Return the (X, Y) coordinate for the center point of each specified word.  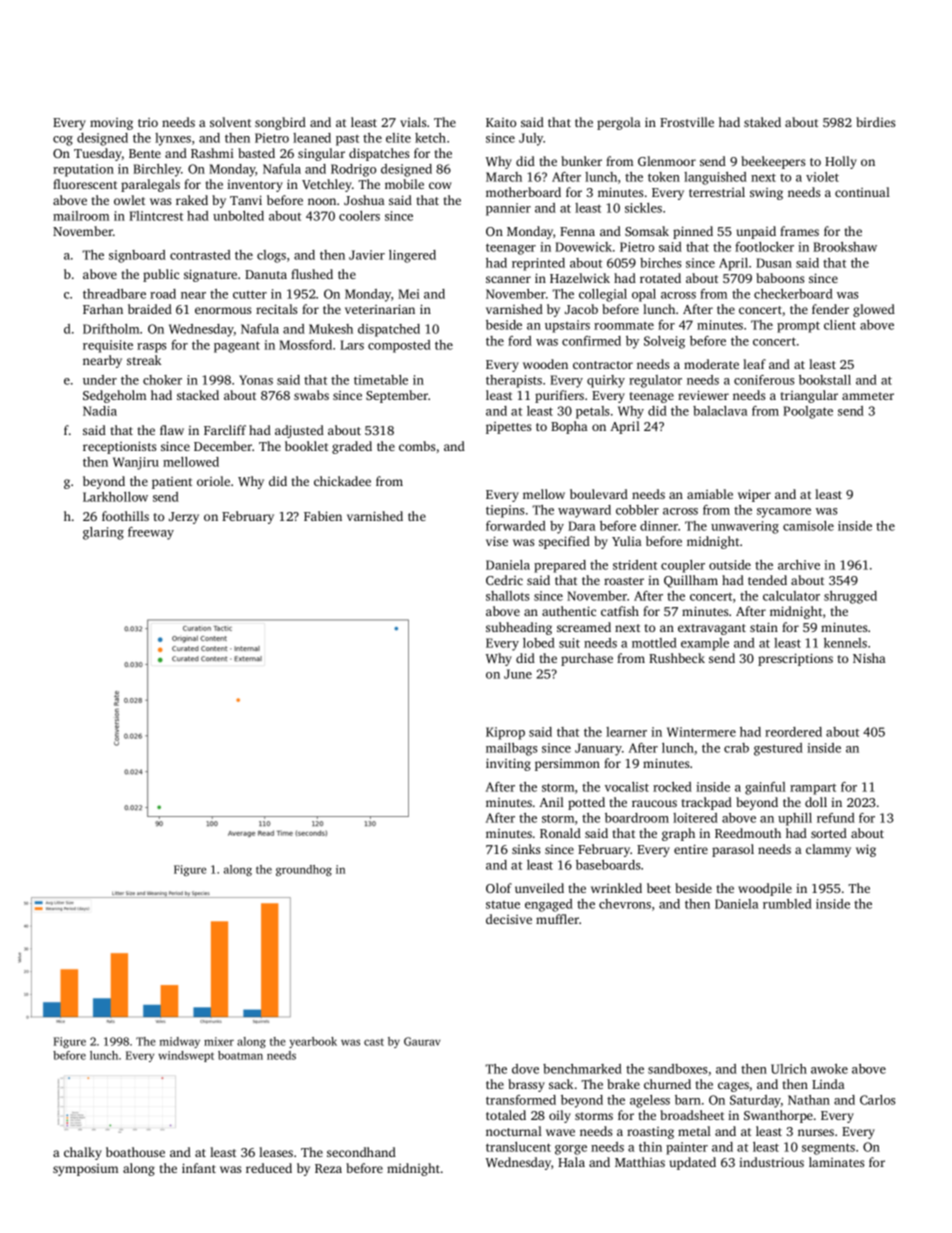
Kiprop (505, 733)
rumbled (787, 904)
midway (180, 1042)
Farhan (103, 309)
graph (678, 834)
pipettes (508, 428)
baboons (780, 278)
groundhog (304, 870)
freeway (151, 533)
